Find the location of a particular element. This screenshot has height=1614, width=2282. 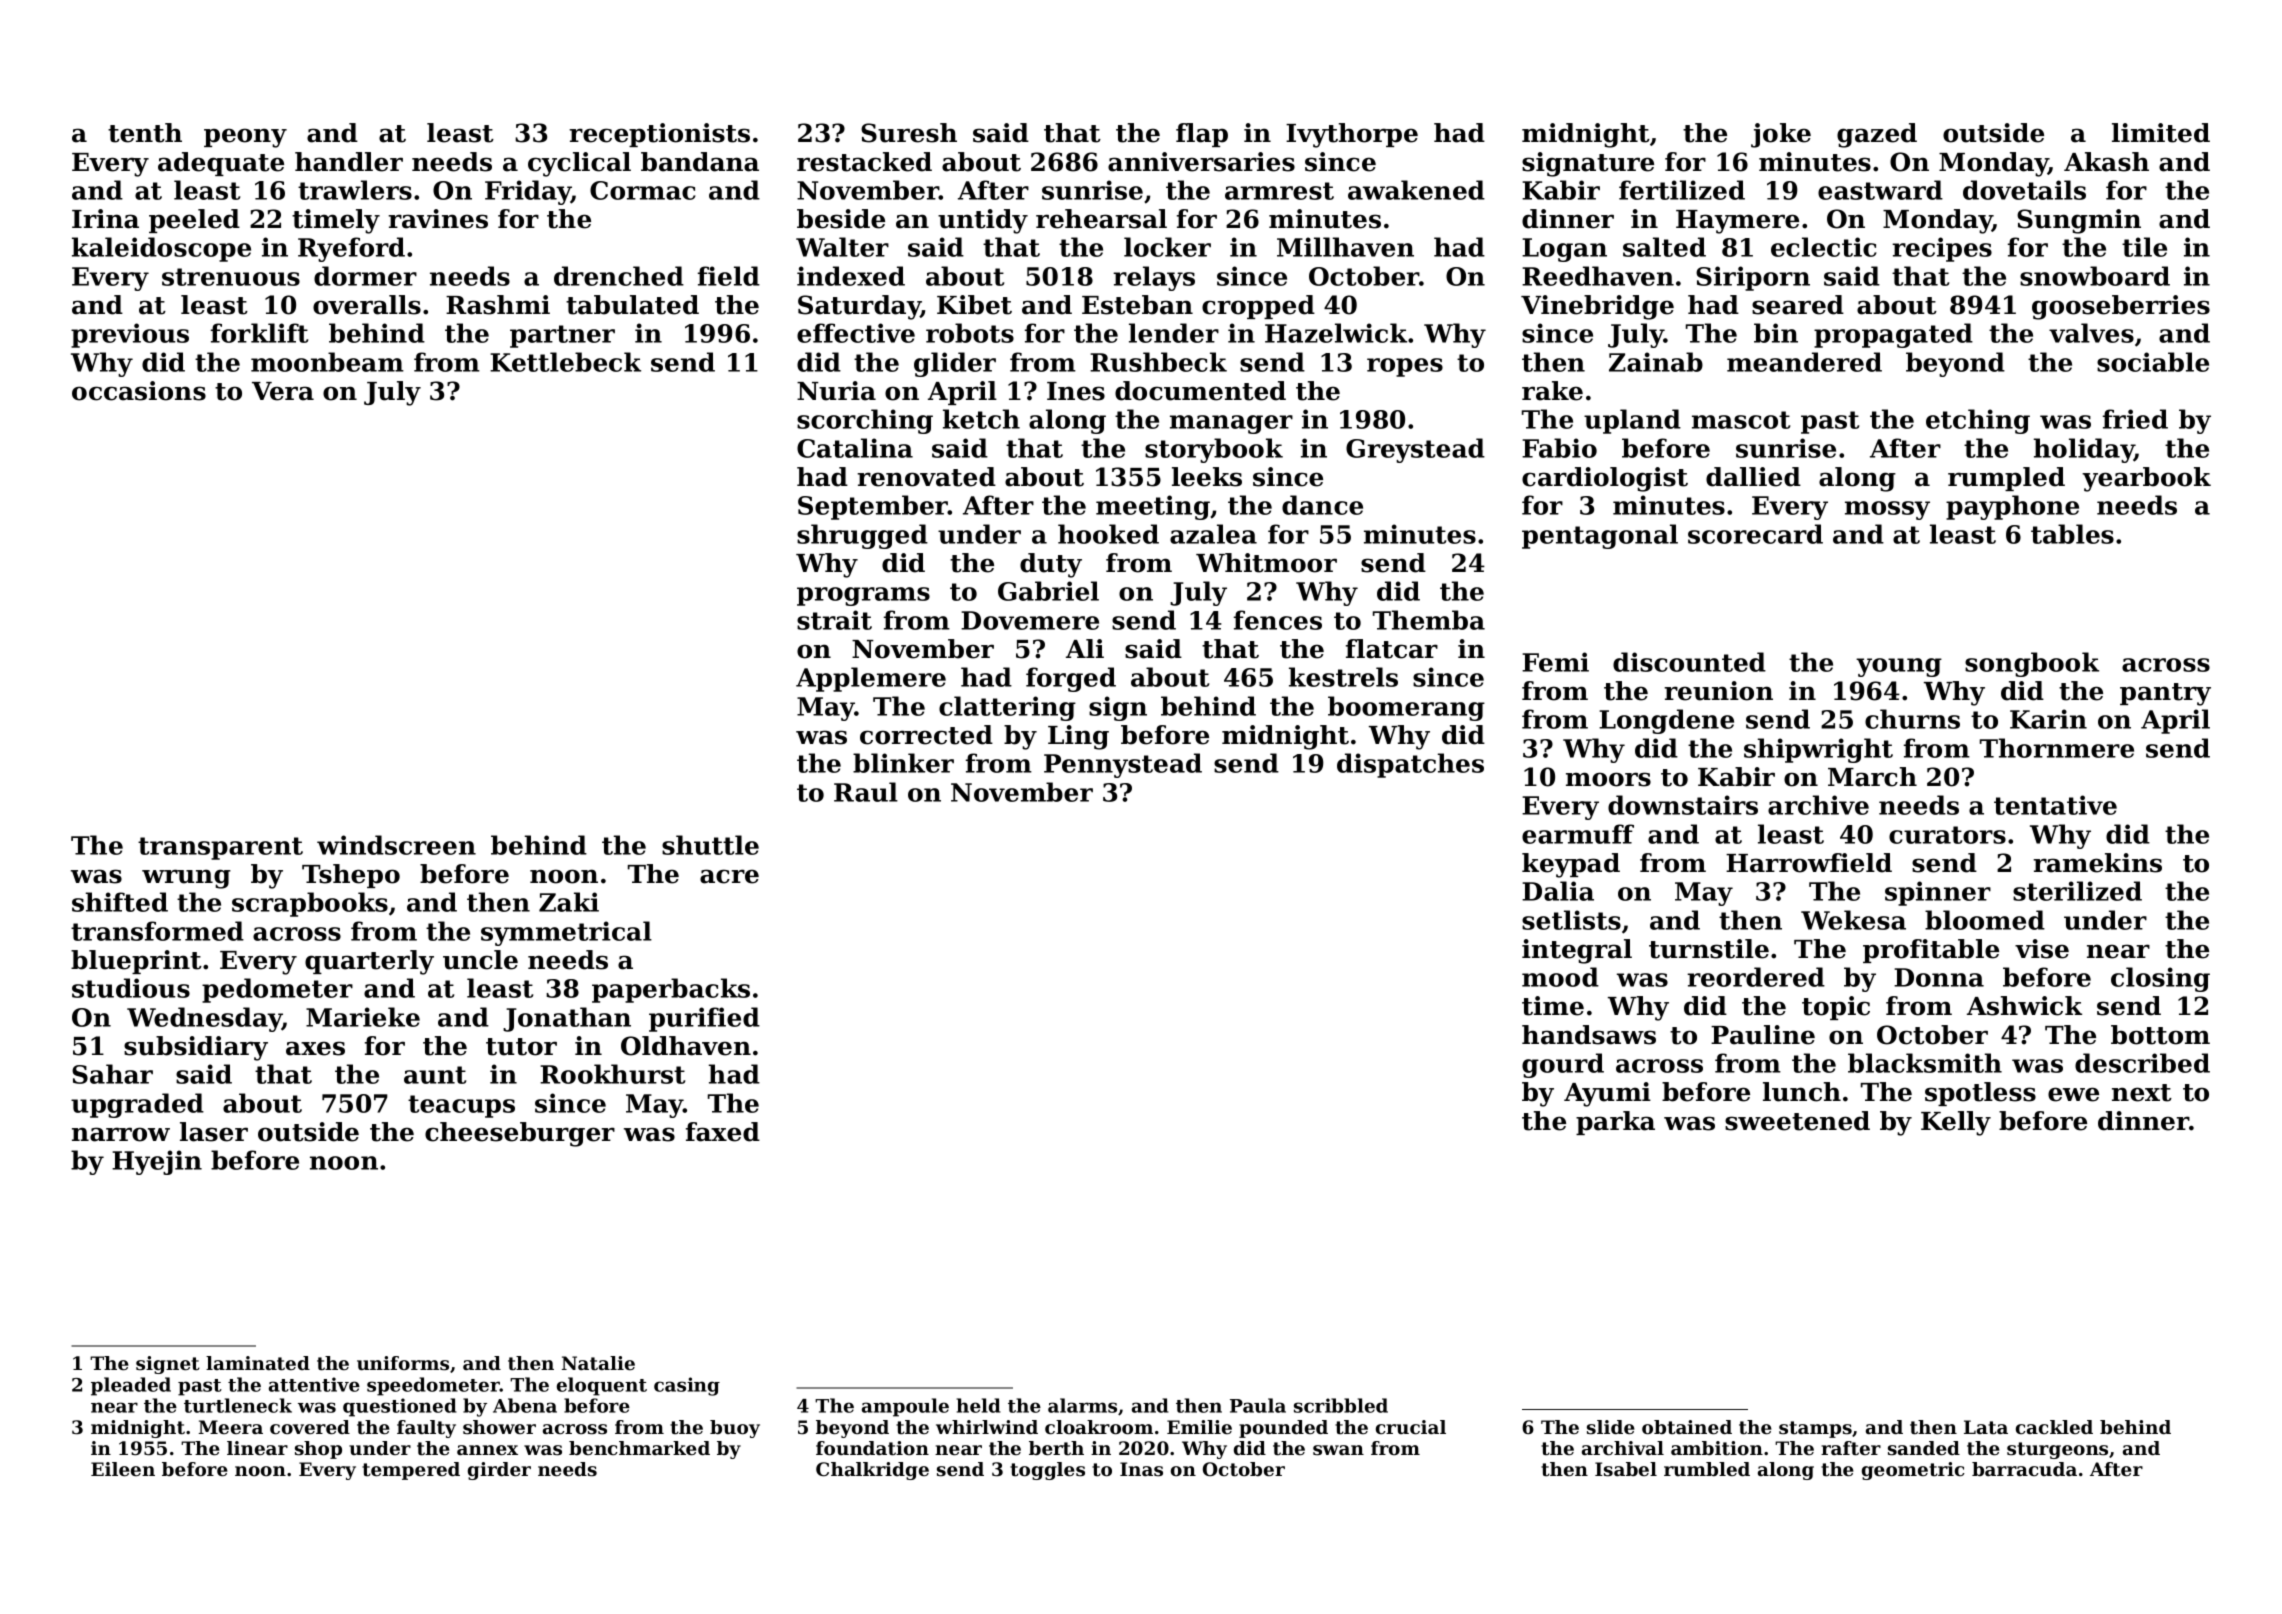

shop is located at coordinates (318, 1450).
